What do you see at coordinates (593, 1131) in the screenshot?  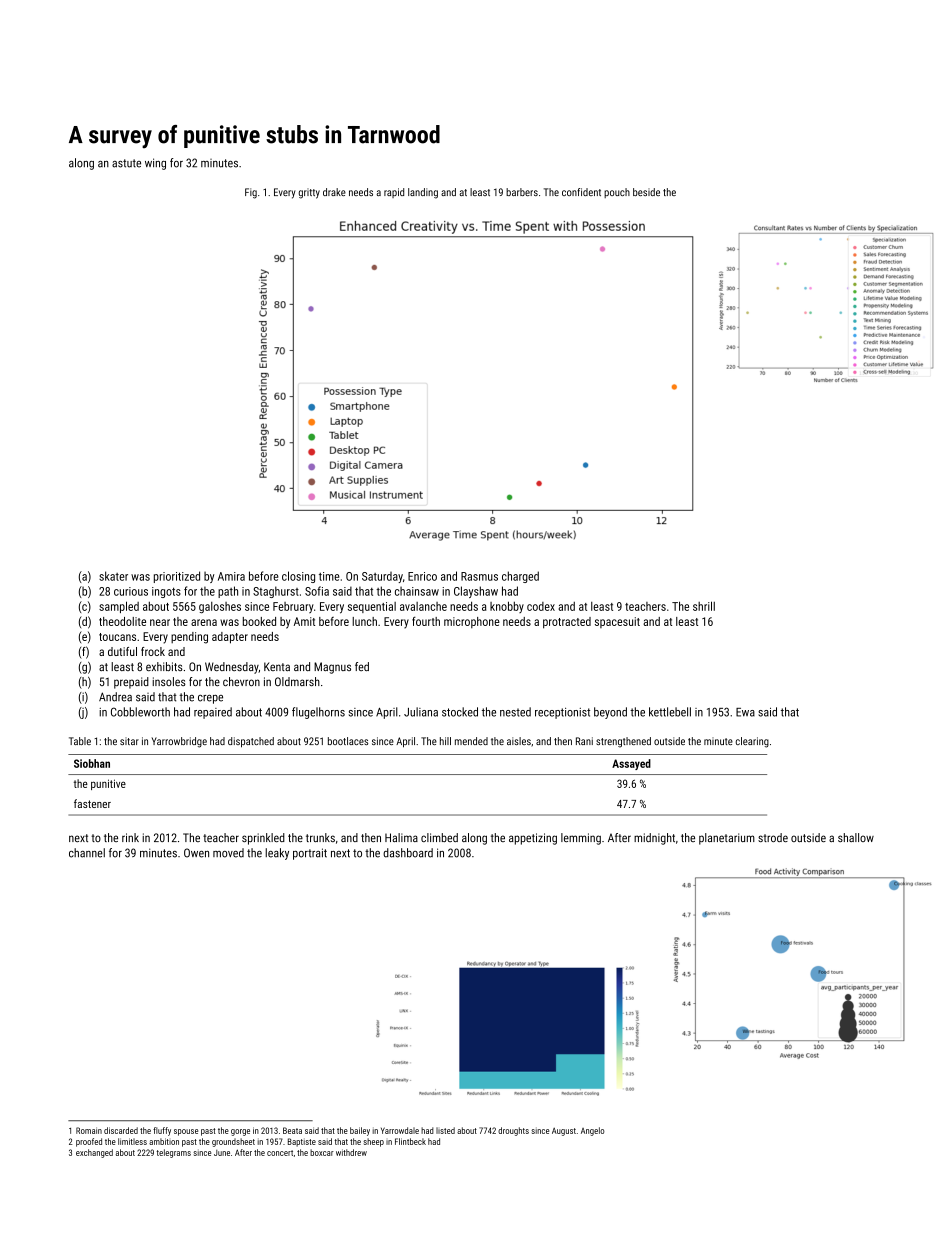 I see `Angelo` at bounding box center [593, 1131].
